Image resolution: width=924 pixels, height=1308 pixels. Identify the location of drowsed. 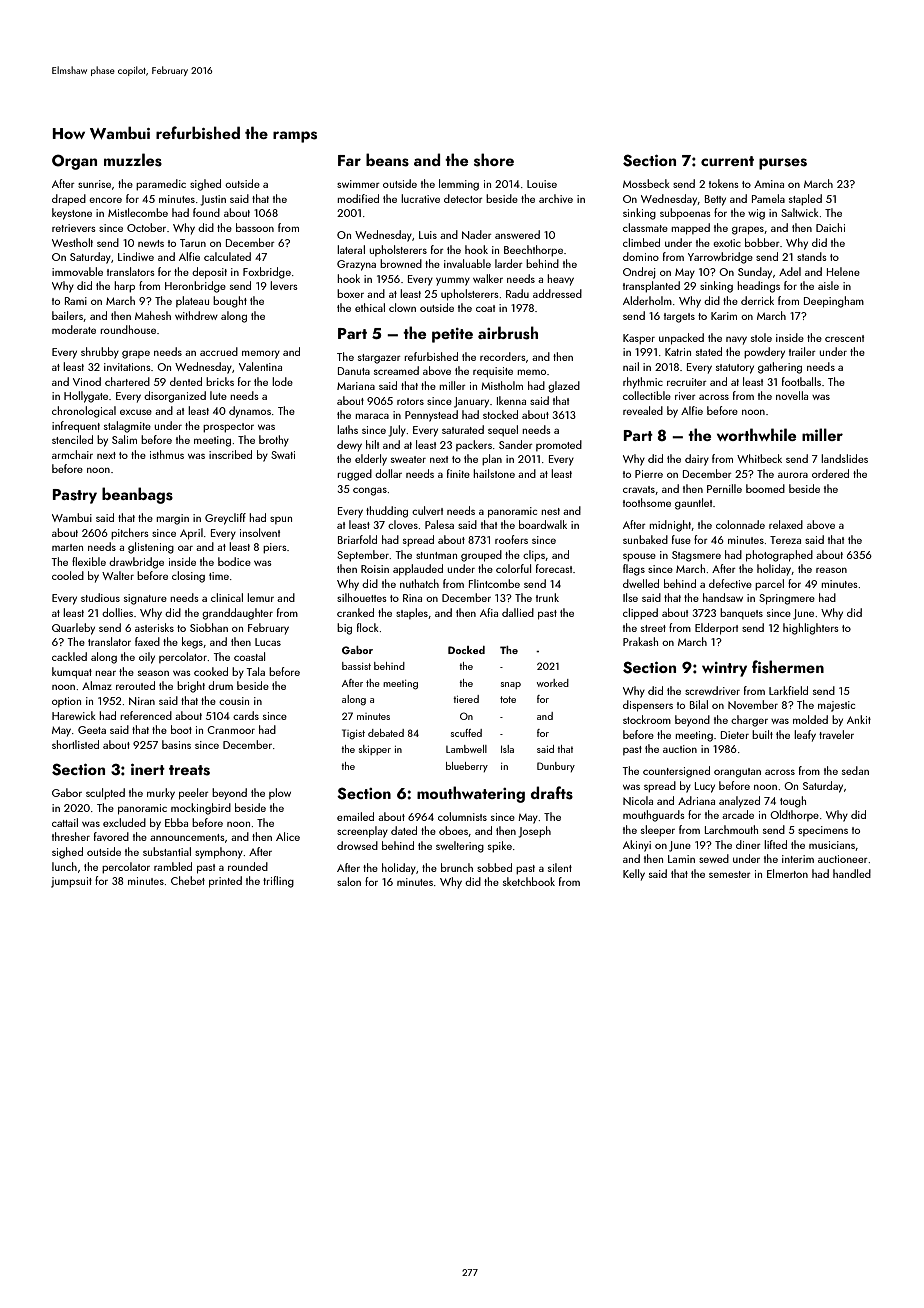
(357, 845).
